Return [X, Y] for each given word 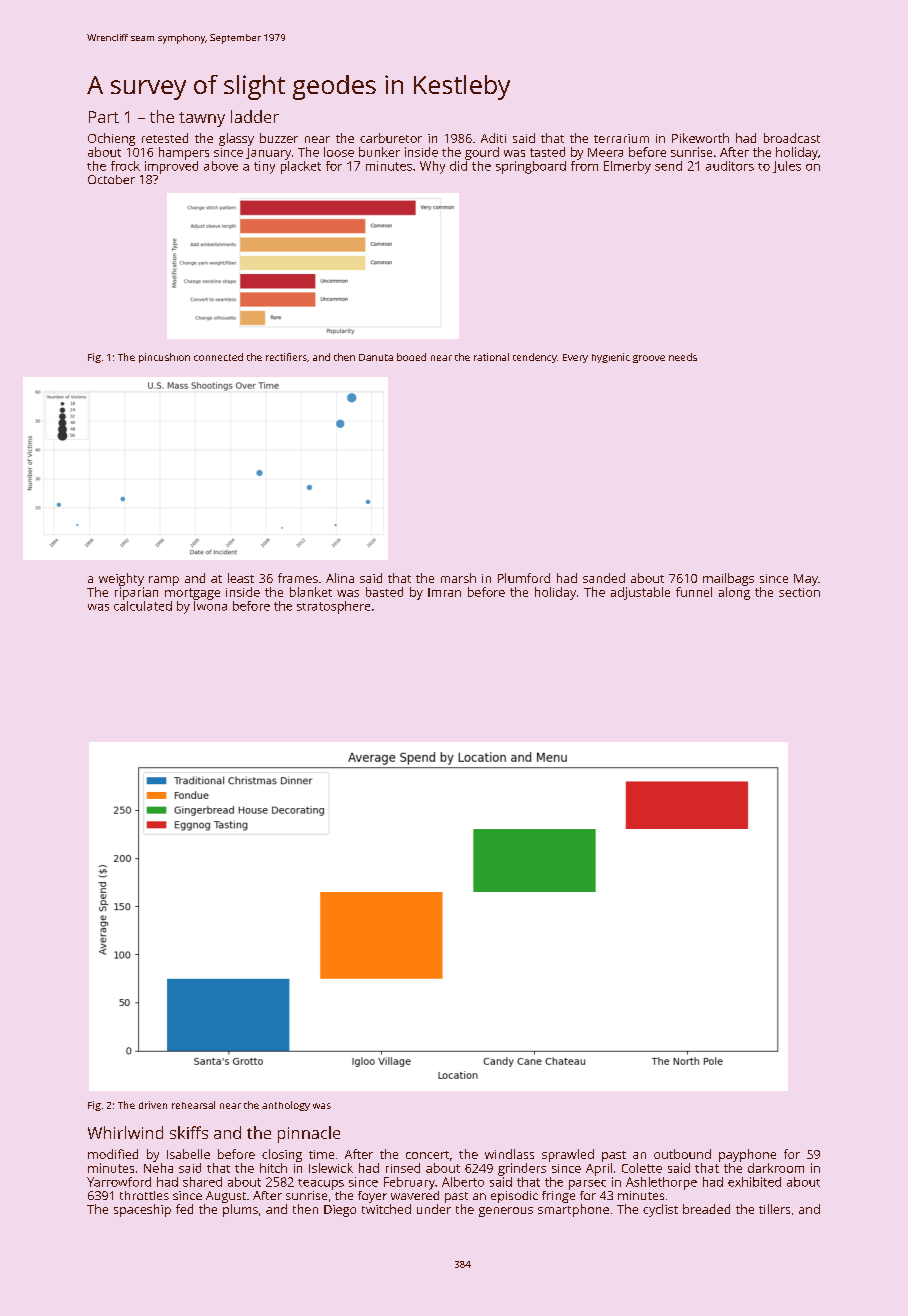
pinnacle [309, 1134]
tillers [774, 1209]
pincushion [164, 358]
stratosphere [333, 607]
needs [683, 357]
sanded [604, 578]
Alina [340, 578]
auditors [730, 166]
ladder [255, 116]
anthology [286, 1106]
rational [491, 357]
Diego [340, 1211]
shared [202, 1182]
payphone [747, 1155]
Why [432, 167]
